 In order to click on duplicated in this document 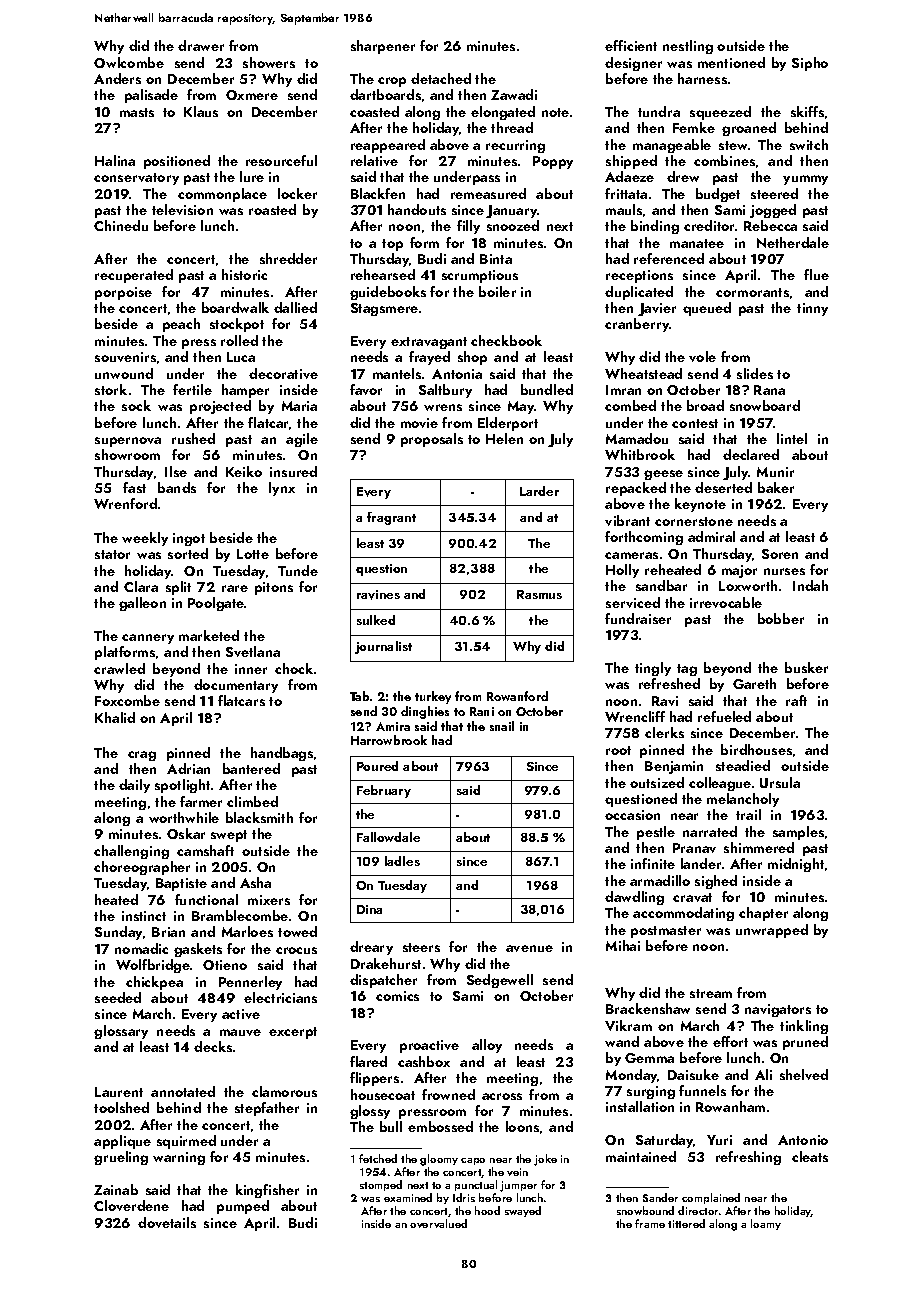, I will do `click(639, 293)`.
